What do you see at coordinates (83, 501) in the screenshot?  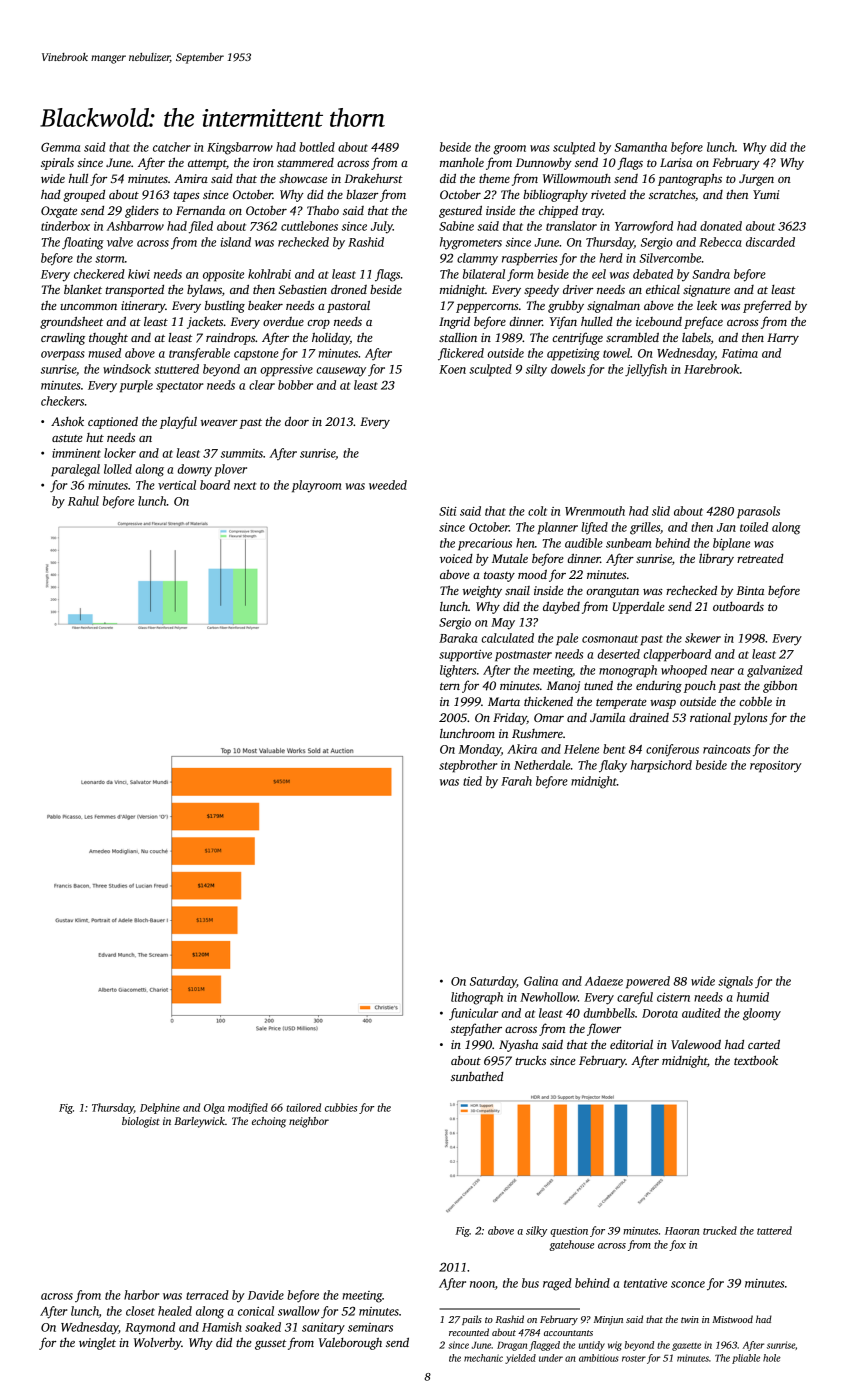 I see `Rahul` at bounding box center [83, 501].
